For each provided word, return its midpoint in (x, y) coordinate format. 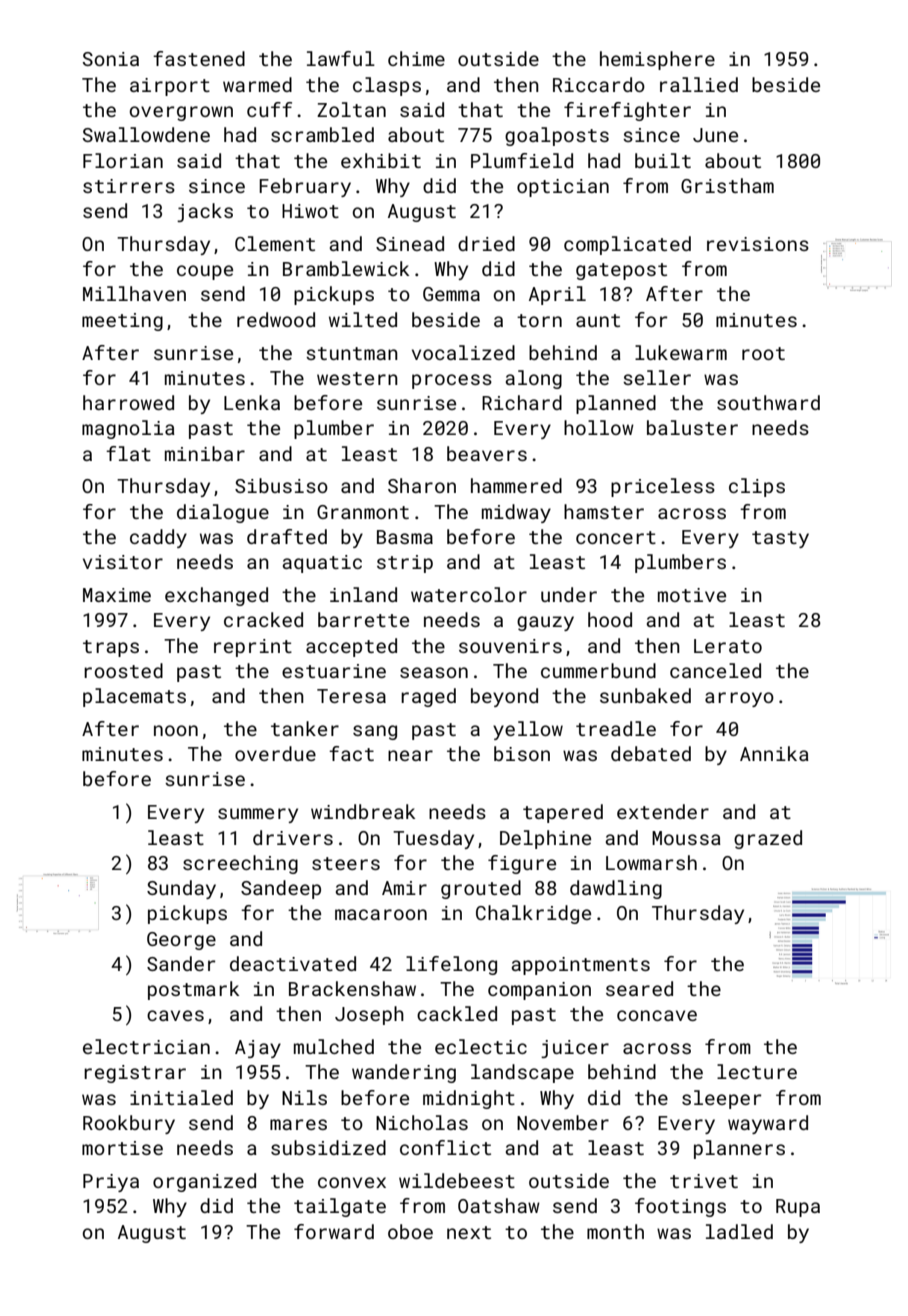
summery (258, 815)
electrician (146, 1046)
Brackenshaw (352, 988)
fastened (199, 58)
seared (639, 988)
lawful (341, 58)
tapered (563, 813)
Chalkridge (533, 914)
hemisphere (657, 60)
